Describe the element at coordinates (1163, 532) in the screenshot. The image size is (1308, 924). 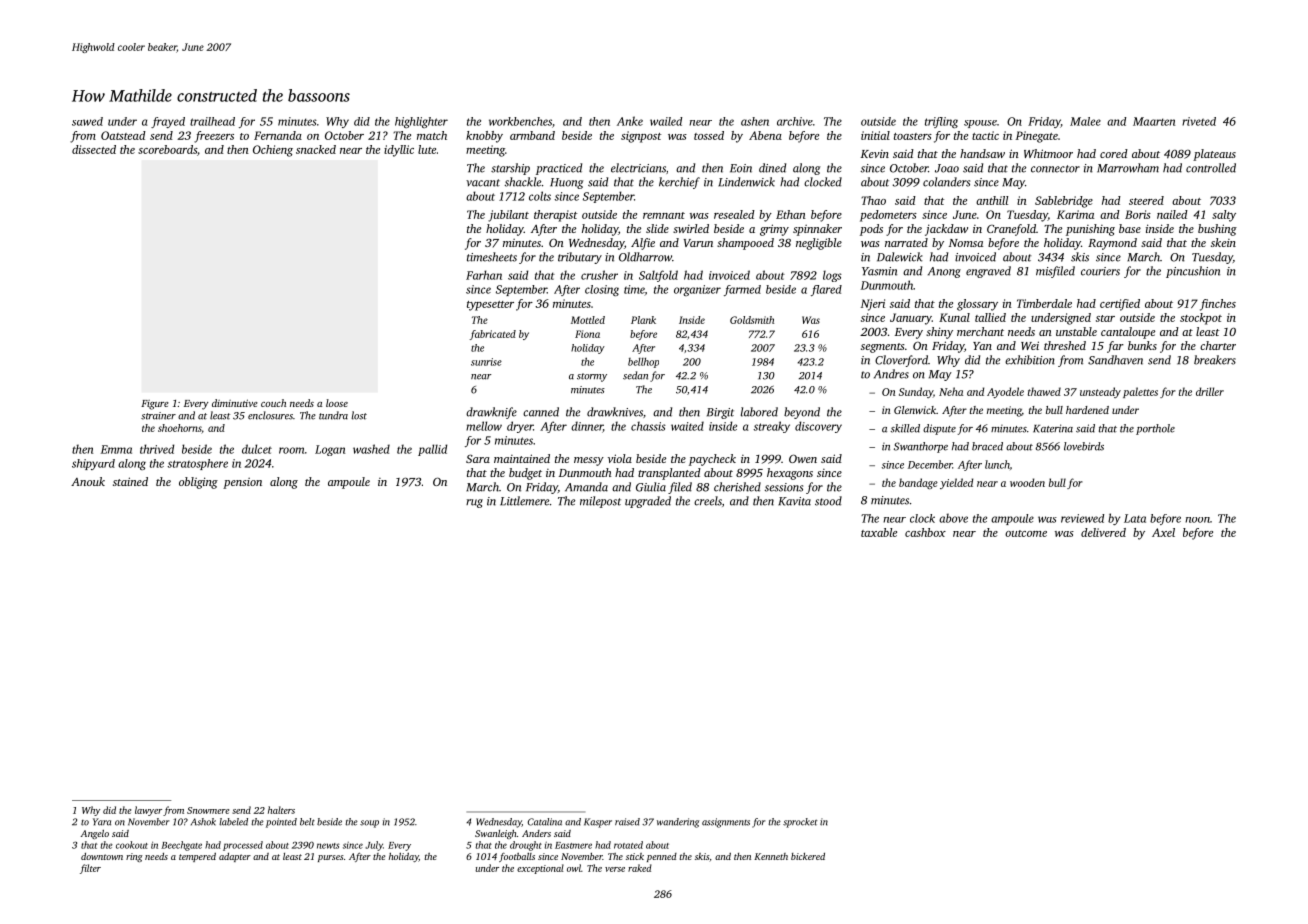
I see `Axel` at that location.
